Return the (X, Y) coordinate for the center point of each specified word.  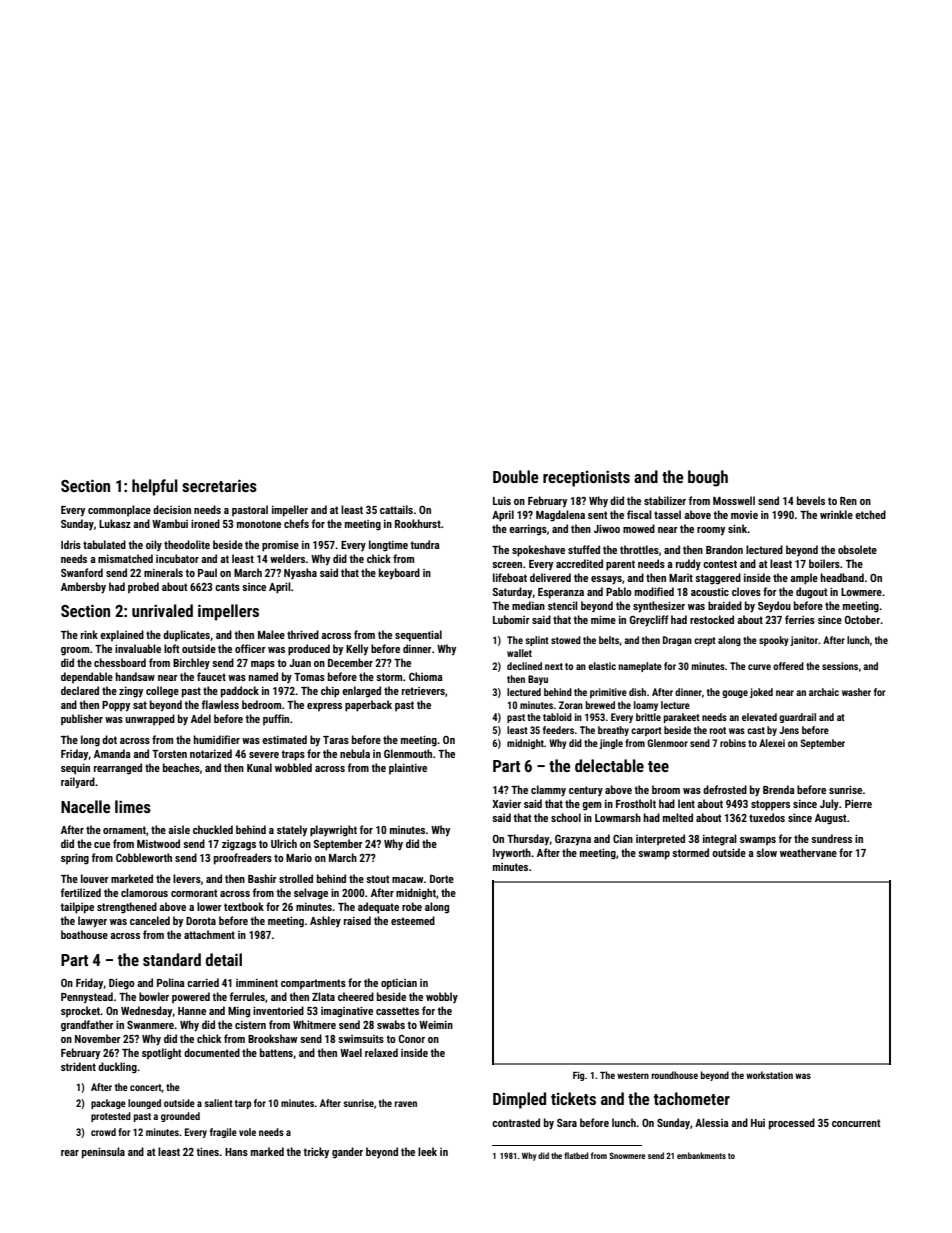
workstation (769, 1075)
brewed (600, 705)
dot (109, 739)
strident (78, 1066)
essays (606, 580)
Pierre (858, 803)
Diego (122, 984)
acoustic (710, 591)
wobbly (442, 997)
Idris (71, 544)
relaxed (381, 1052)
